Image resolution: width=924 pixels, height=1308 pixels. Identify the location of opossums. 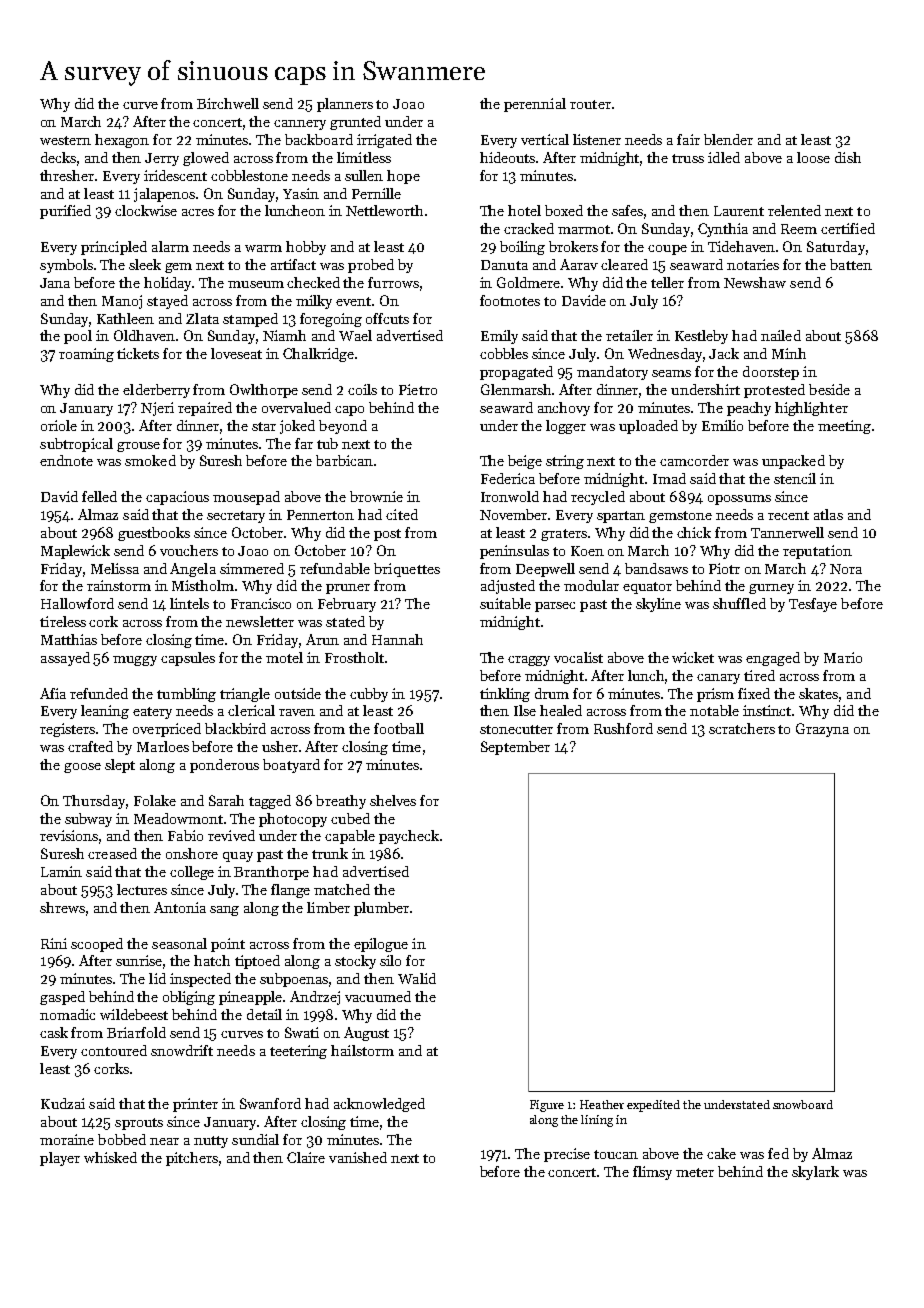
(739, 500).
